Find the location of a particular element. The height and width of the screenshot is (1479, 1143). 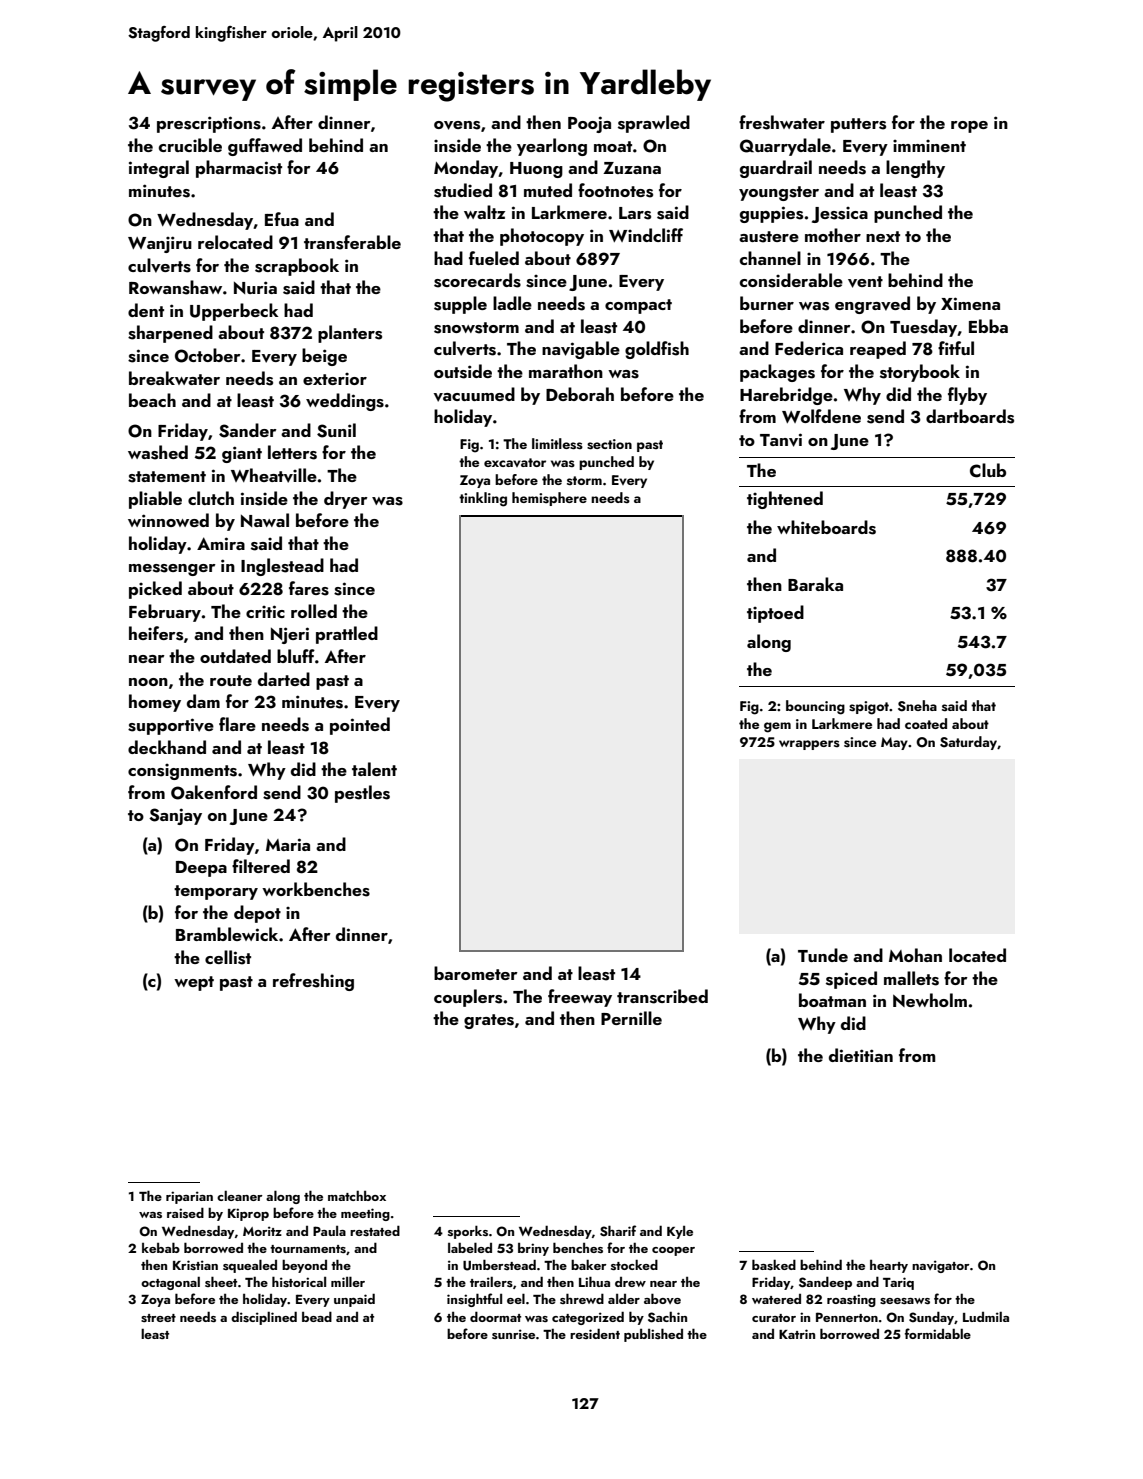

Deepa is located at coordinates (201, 869).
